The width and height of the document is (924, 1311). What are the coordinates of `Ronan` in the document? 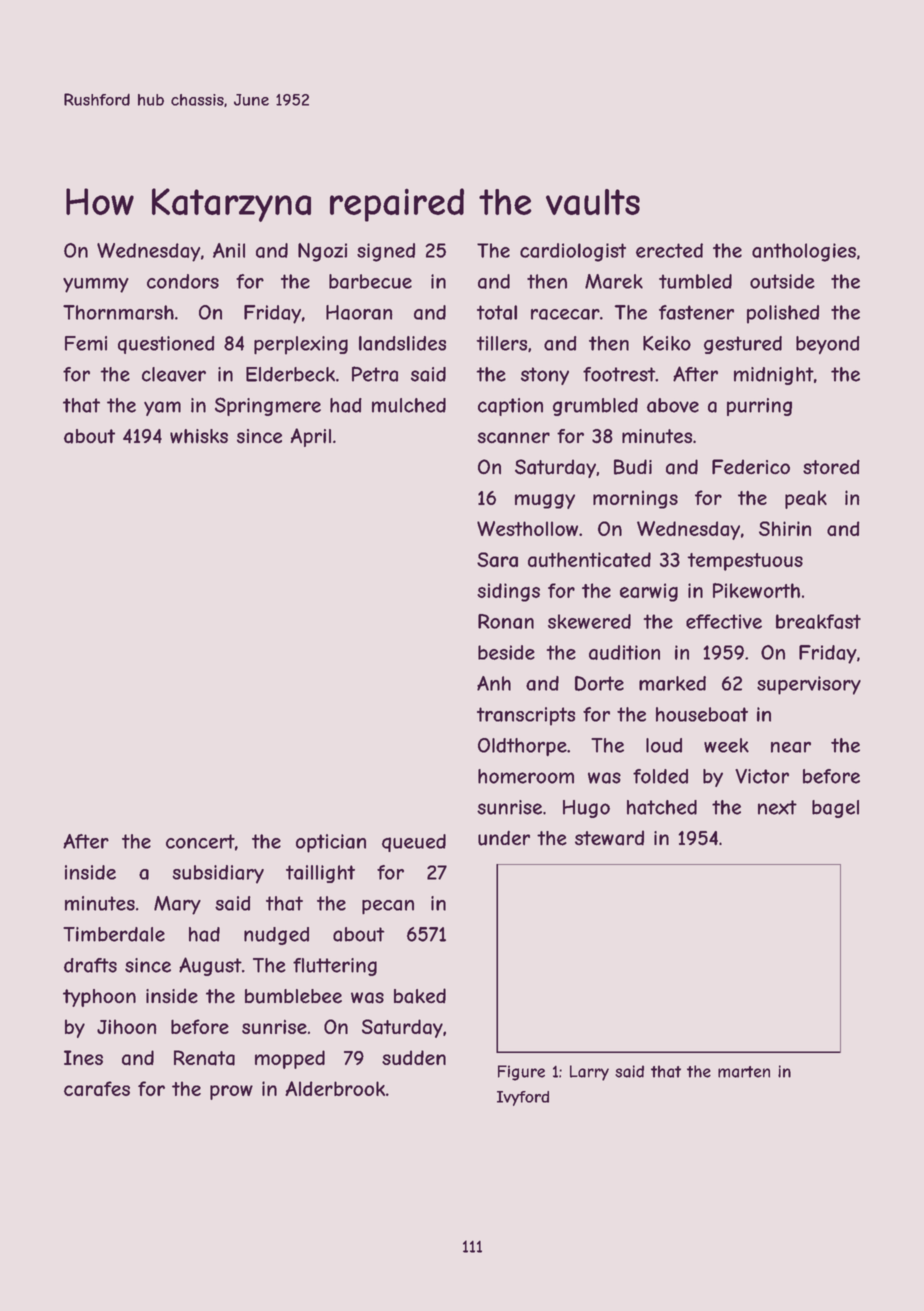 It's located at (506, 621).
